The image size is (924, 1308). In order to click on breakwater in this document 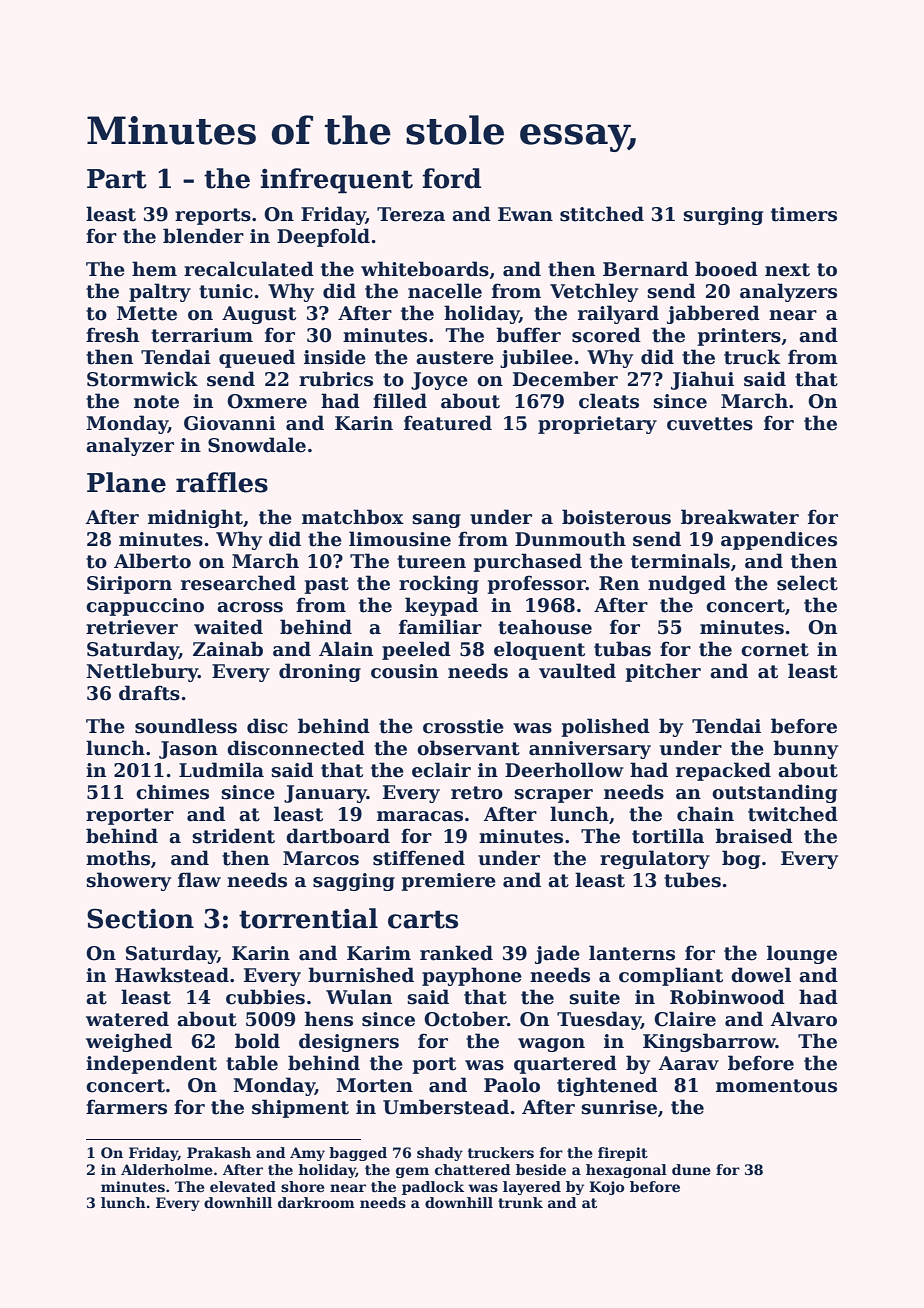, I will do `click(740, 517)`.
